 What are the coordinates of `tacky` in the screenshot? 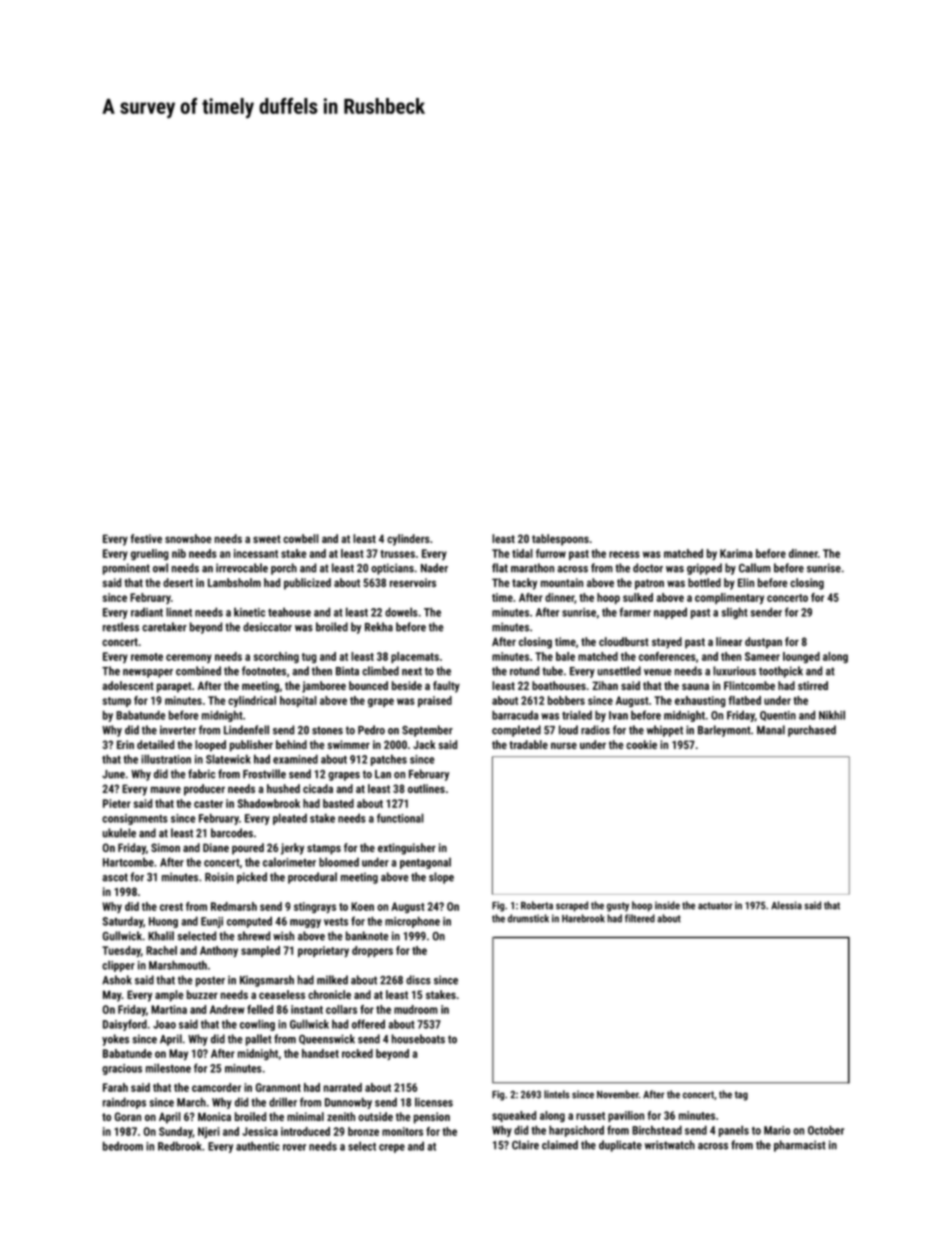 It's located at (524, 584).
